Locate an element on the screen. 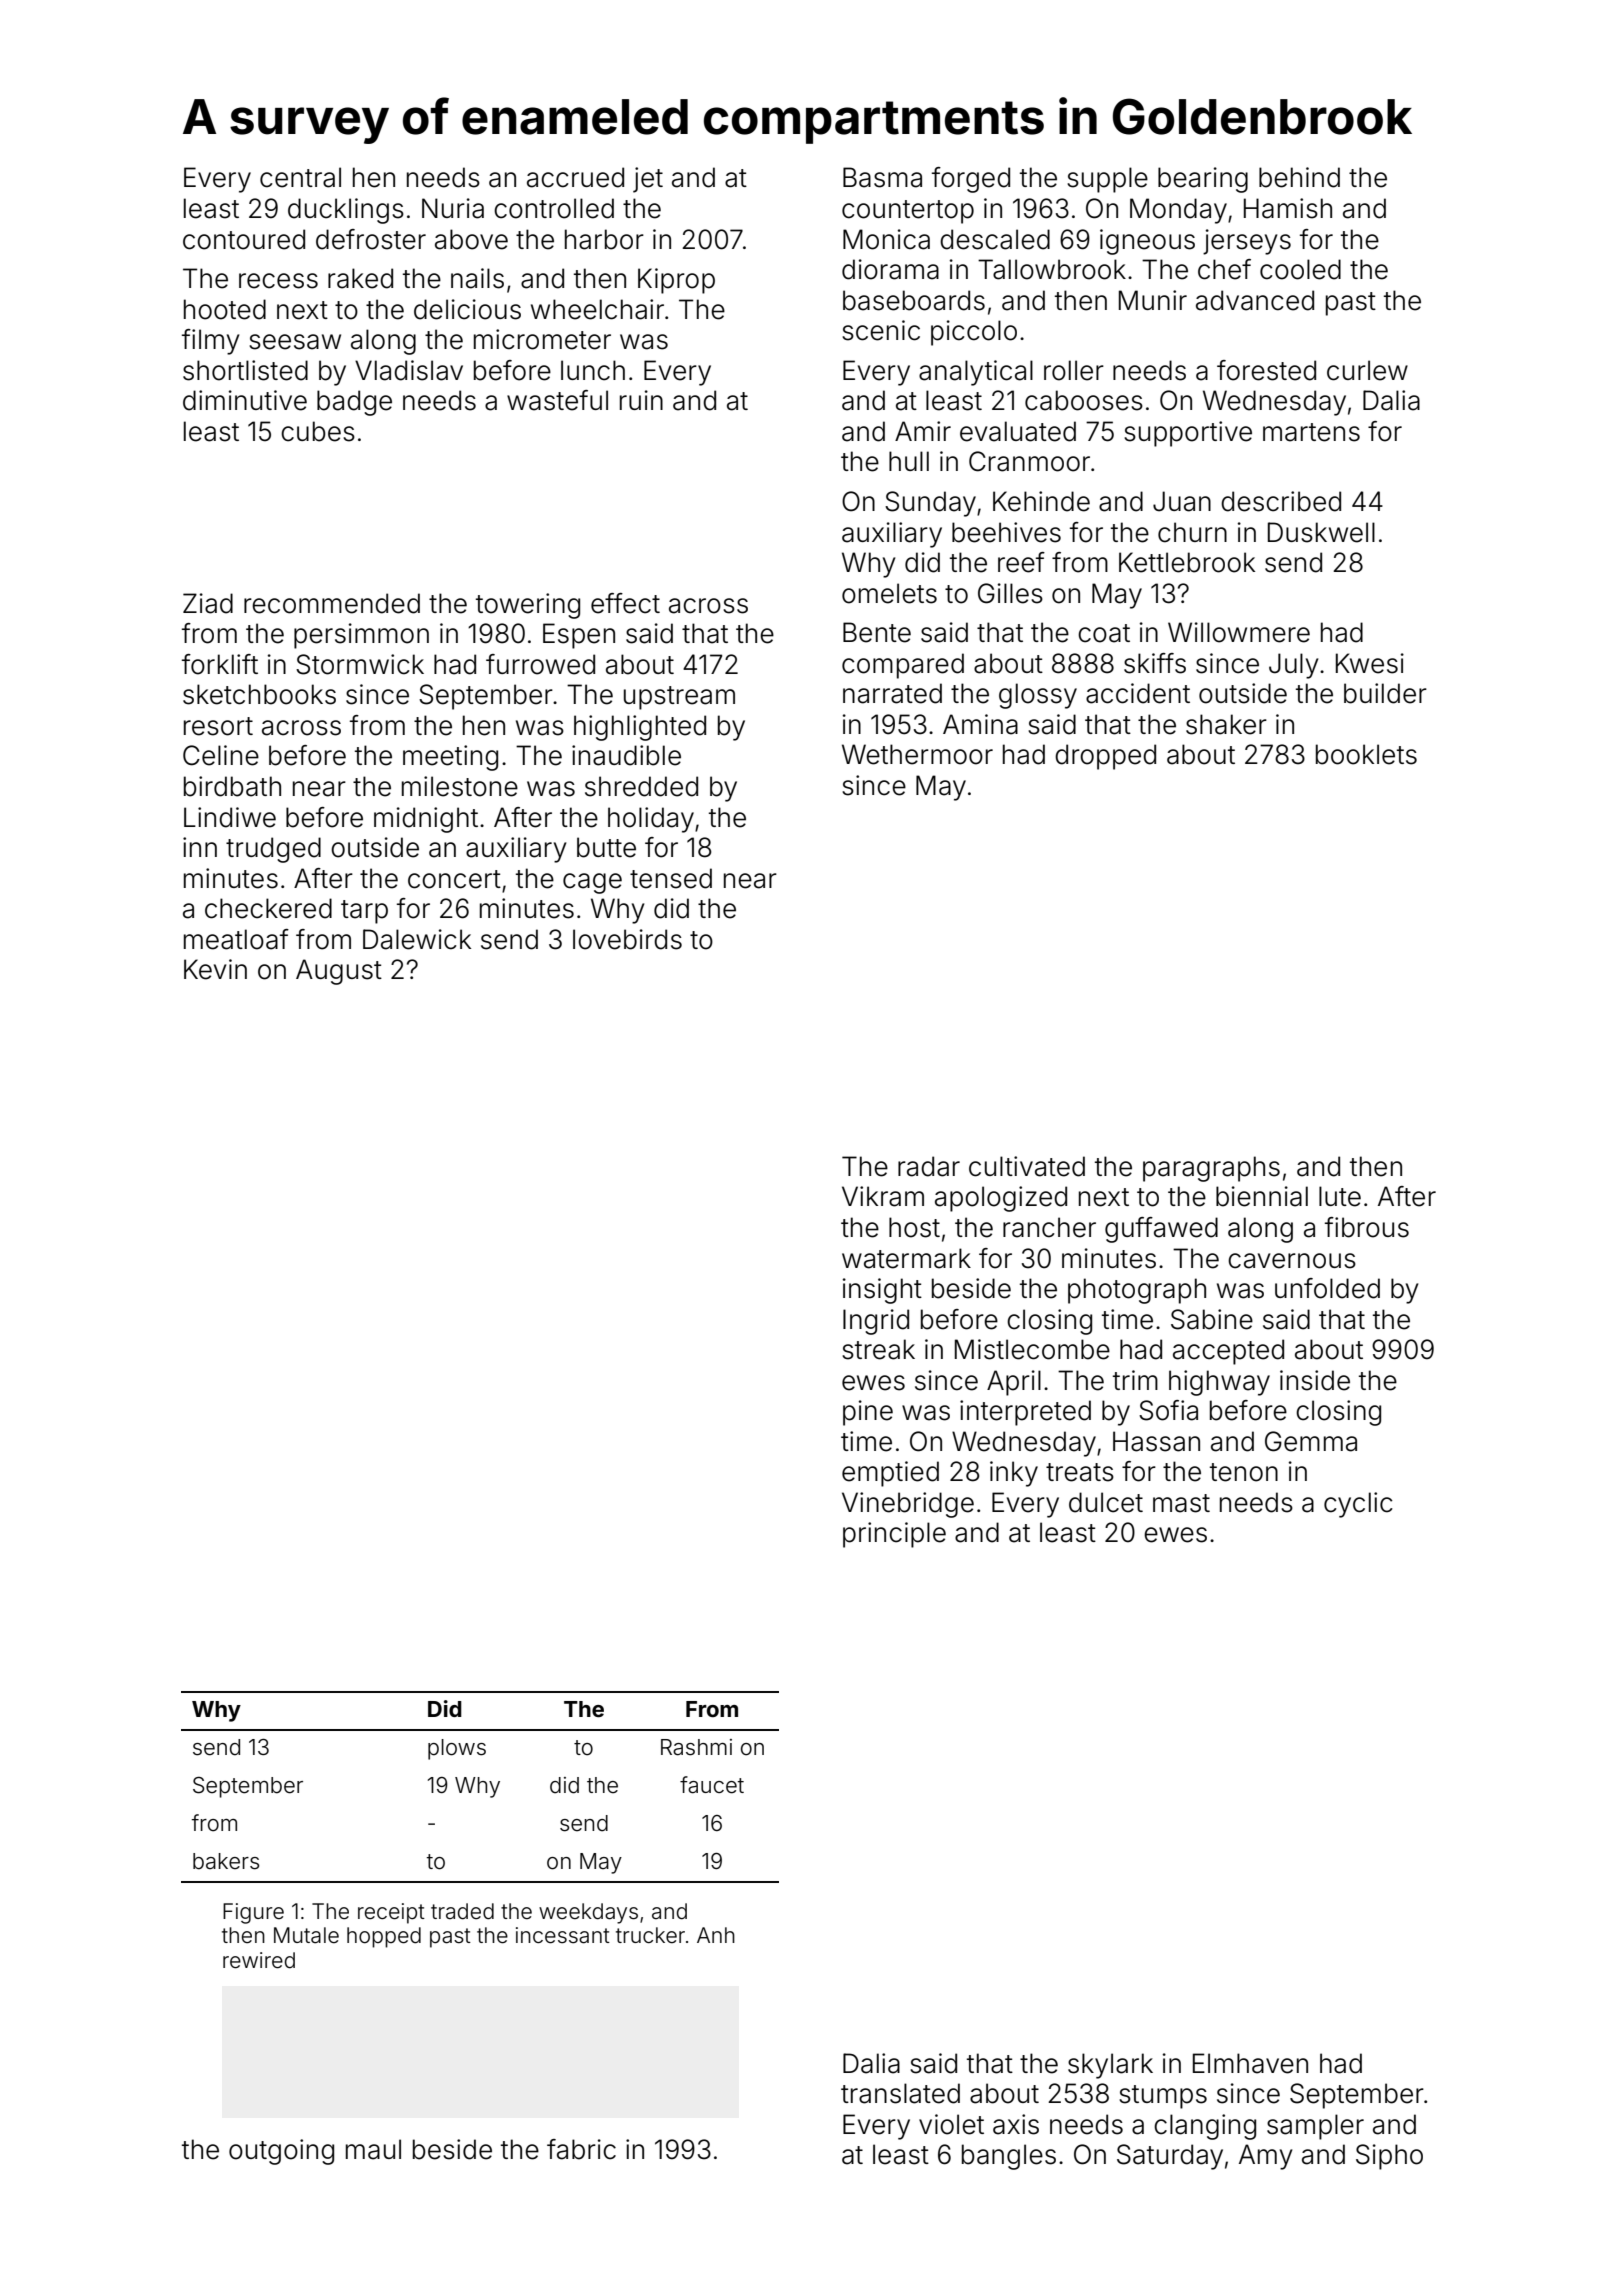 This screenshot has width=1620, height=2292. Sipho is located at coordinates (1389, 2157).
